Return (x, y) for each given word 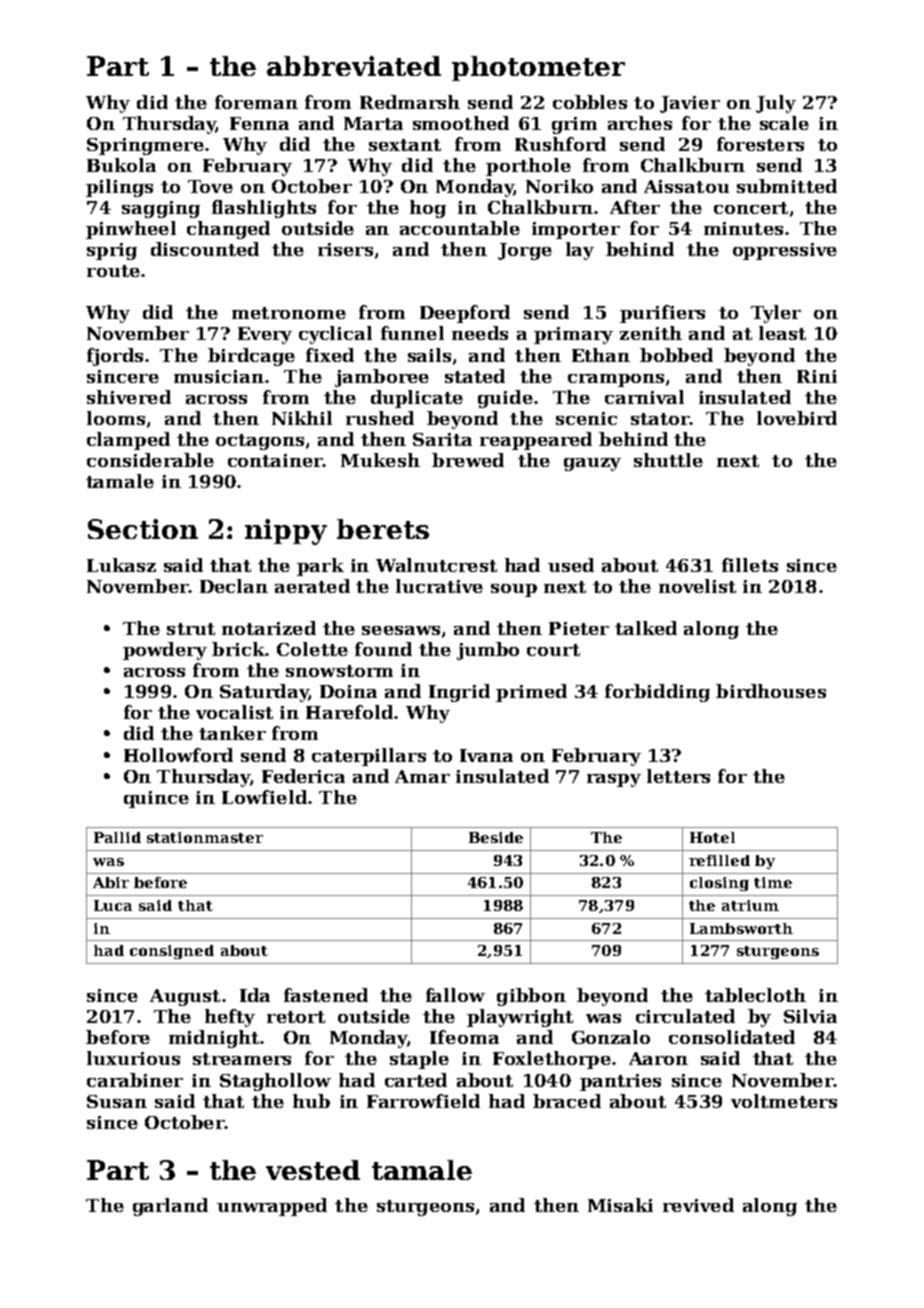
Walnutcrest (436, 565)
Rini (817, 376)
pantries (620, 1082)
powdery (165, 651)
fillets (750, 565)
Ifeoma (464, 1037)
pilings (119, 188)
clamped (128, 441)
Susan (117, 1101)
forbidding (657, 693)
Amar (422, 776)
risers (345, 249)
